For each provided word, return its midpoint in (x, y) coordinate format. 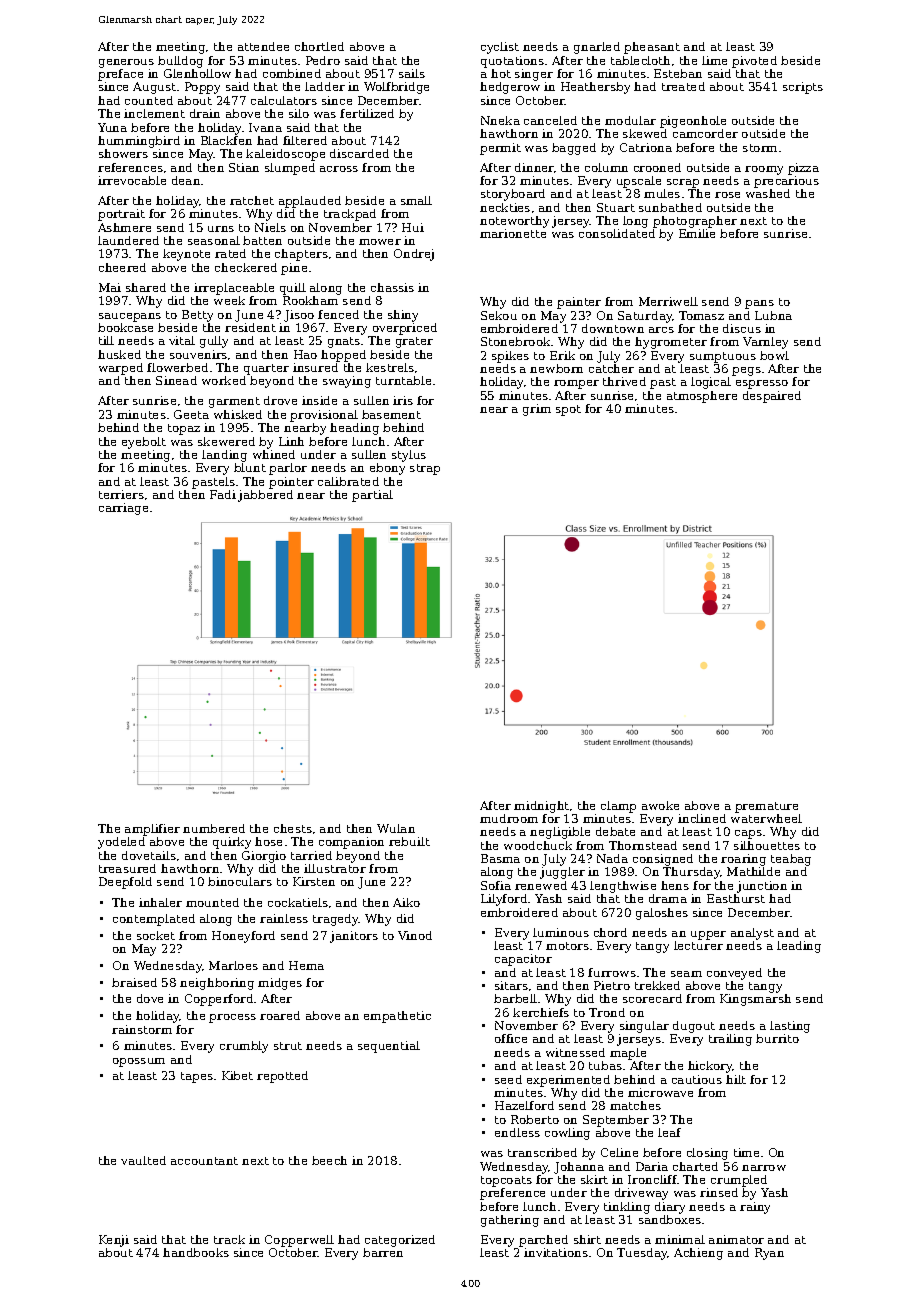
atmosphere (702, 397)
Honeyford (243, 937)
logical (711, 383)
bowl (774, 355)
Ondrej (414, 255)
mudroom (509, 818)
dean (186, 180)
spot (568, 410)
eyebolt (144, 443)
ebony (387, 469)
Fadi (223, 494)
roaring (743, 860)
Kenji (114, 1241)
